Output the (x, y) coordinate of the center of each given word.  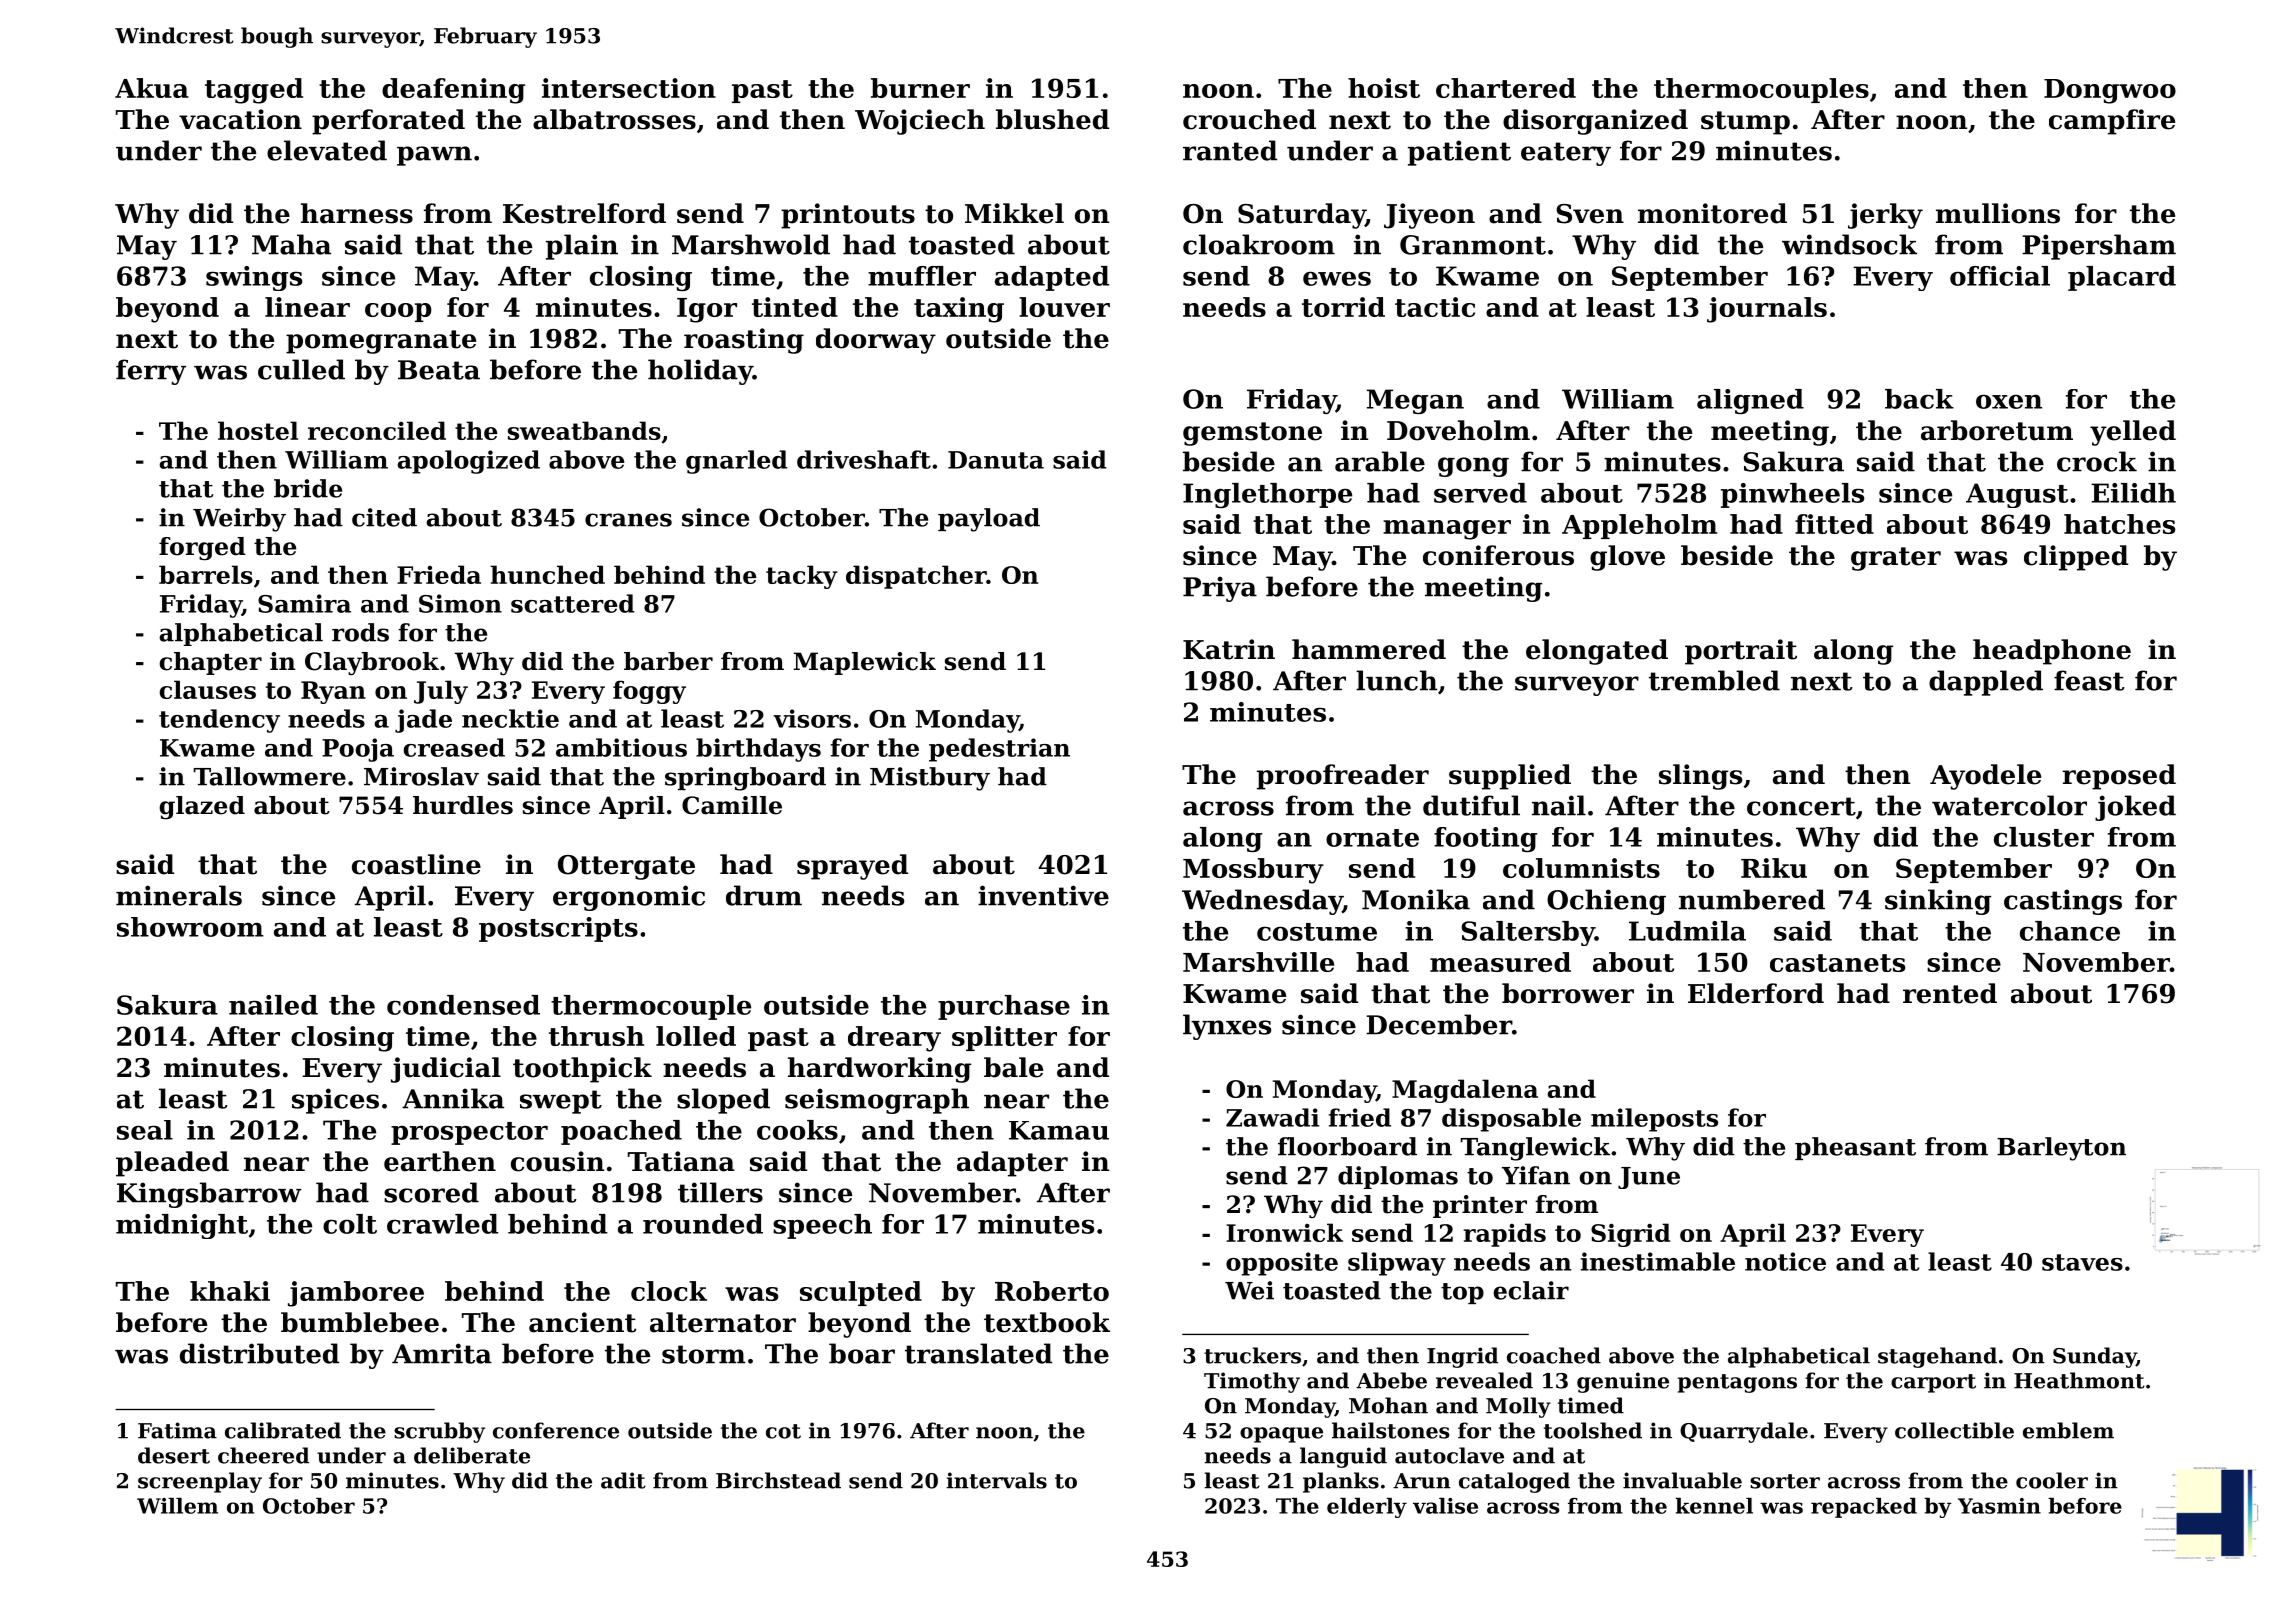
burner (920, 88)
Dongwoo (2110, 91)
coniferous (1498, 555)
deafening (453, 91)
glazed (202, 808)
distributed (259, 1353)
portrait (1741, 652)
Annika (453, 1098)
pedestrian (999, 750)
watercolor (2009, 805)
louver (1064, 307)
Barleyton (2061, 1149)
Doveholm (1458, 430)
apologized (469, 462)
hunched (547, 574)
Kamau (1059, 1130)
